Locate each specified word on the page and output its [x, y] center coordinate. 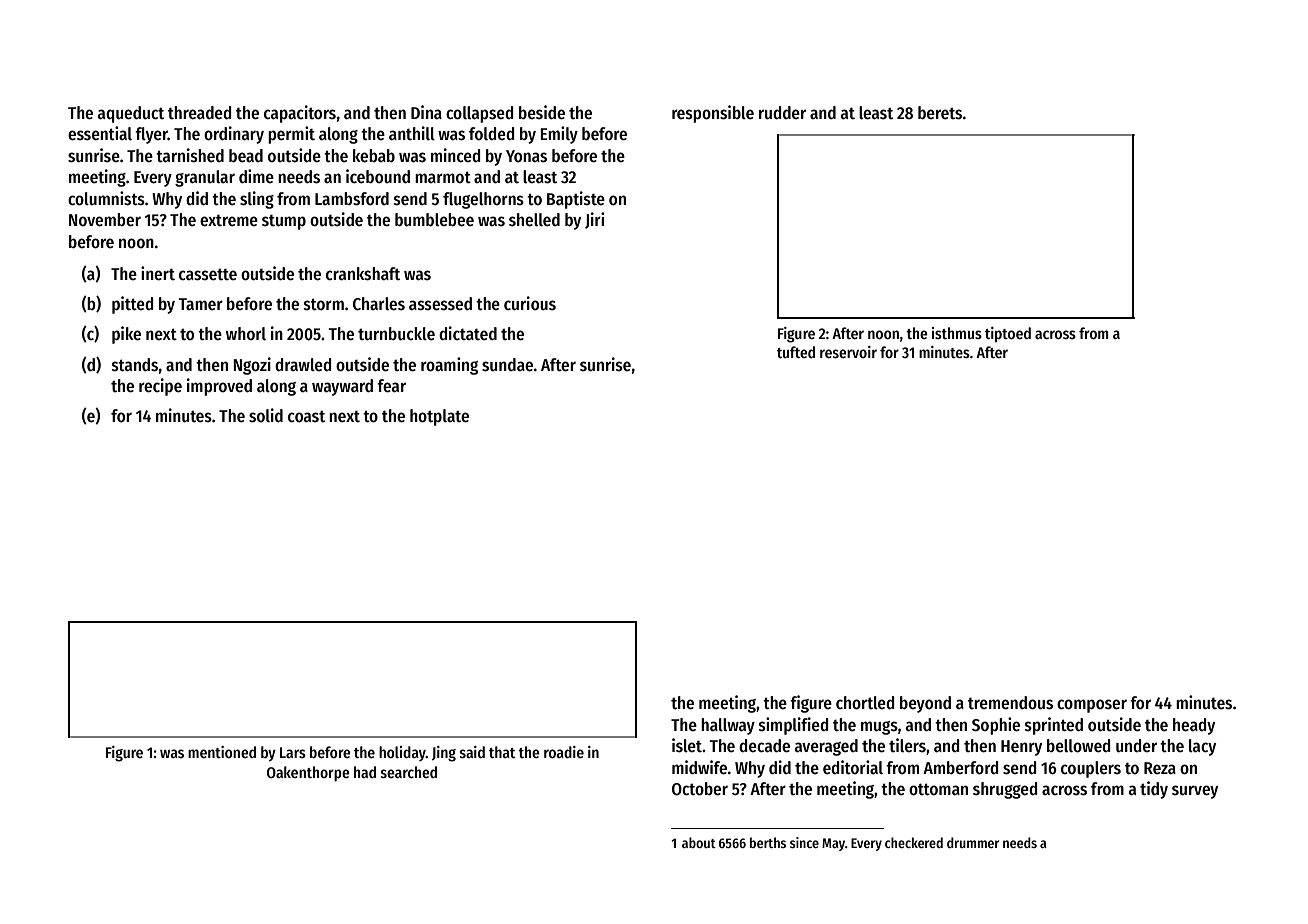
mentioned [222, 752]
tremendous [1010, 703]
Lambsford [352, 199]
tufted [796, 352]
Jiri [594, 220]
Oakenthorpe [308, 774]
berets [940, 113]
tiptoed [1008, 335]
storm [324, 304]
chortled [865, 703]
